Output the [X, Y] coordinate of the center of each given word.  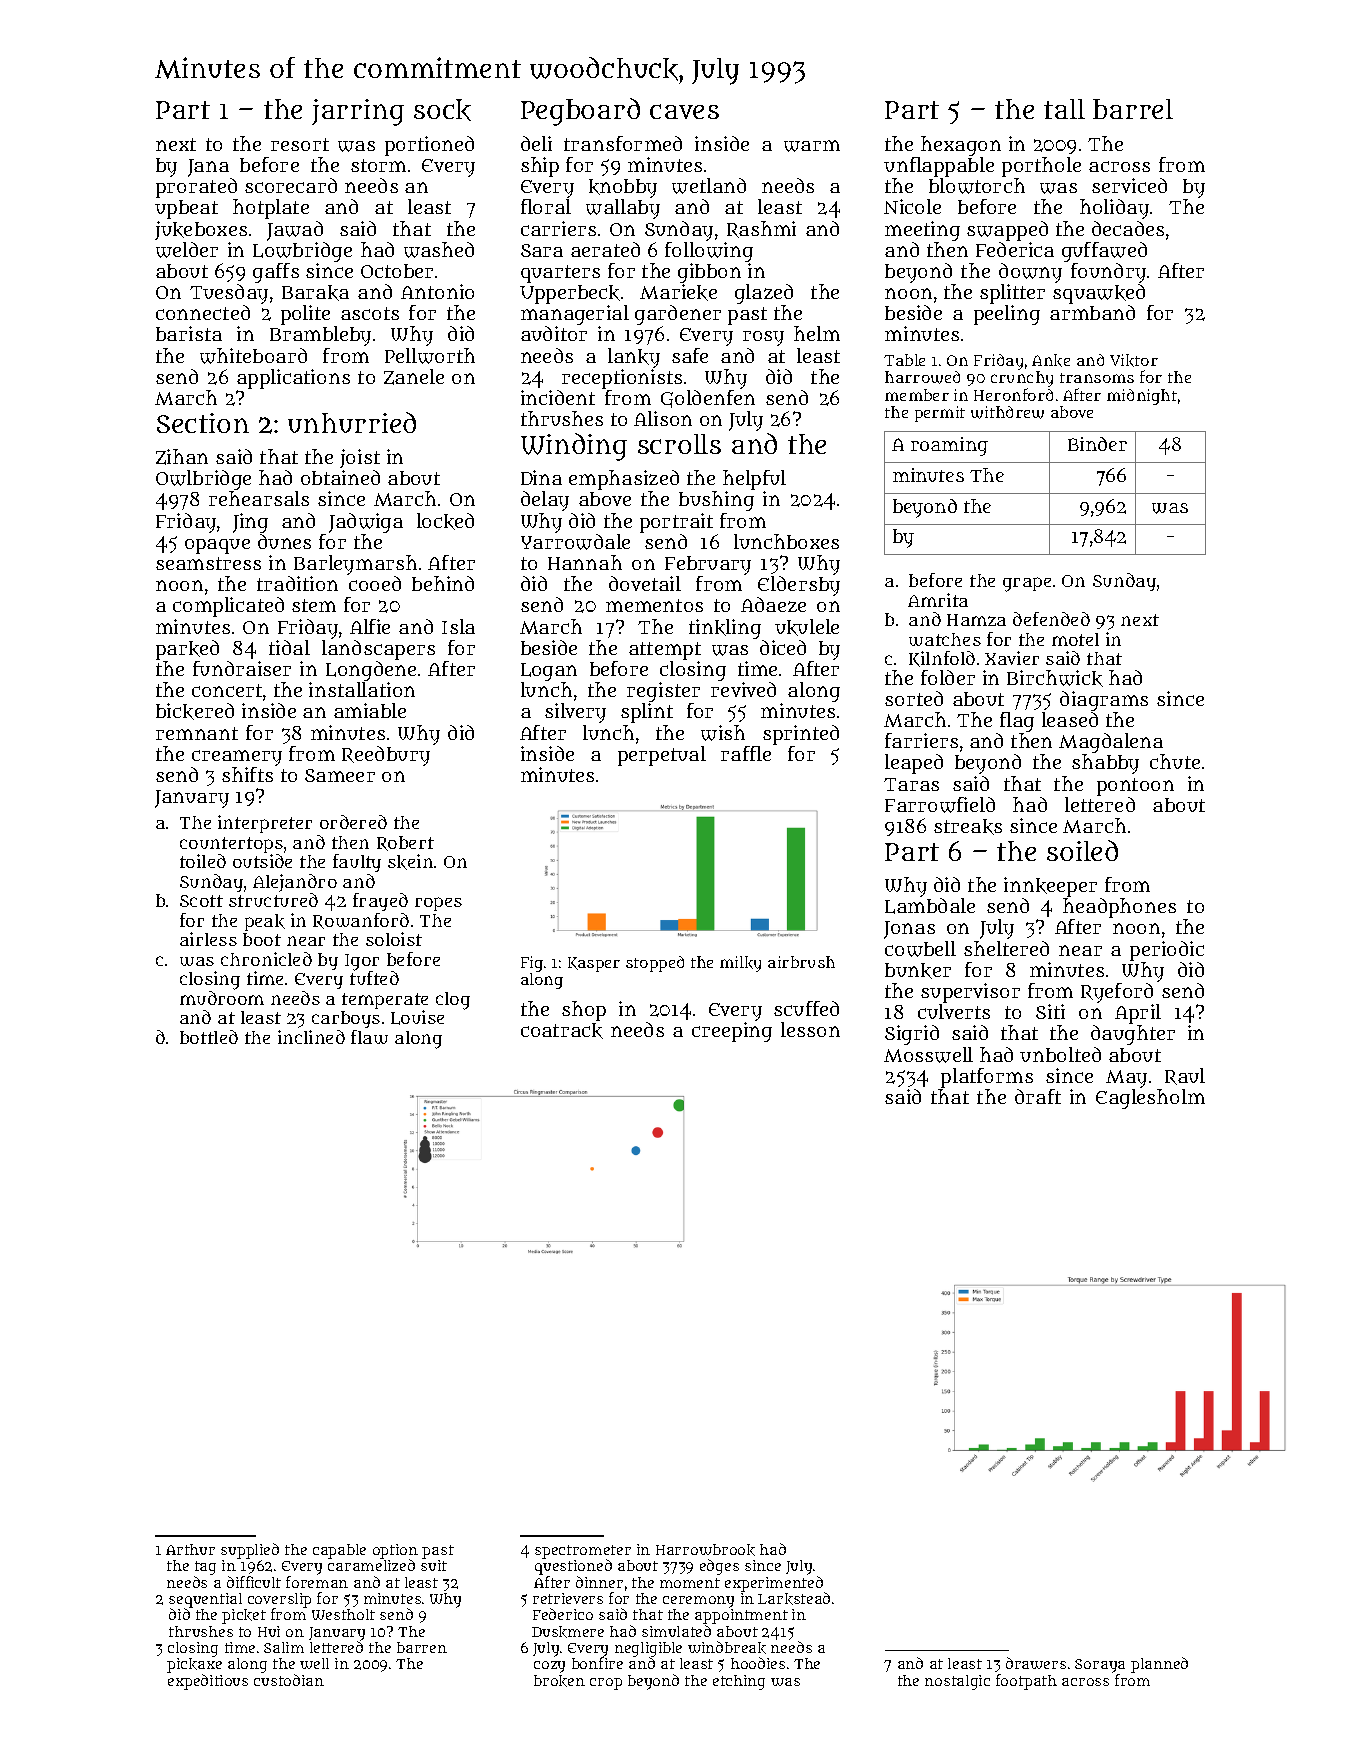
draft [1038, 1096]
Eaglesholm [1150, 1099]
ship [540, 167]
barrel [1133, 109]
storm [378, 165]
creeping [732, 1032]
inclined [311, 1037]
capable [339, 1551]
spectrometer [583, 1552]
